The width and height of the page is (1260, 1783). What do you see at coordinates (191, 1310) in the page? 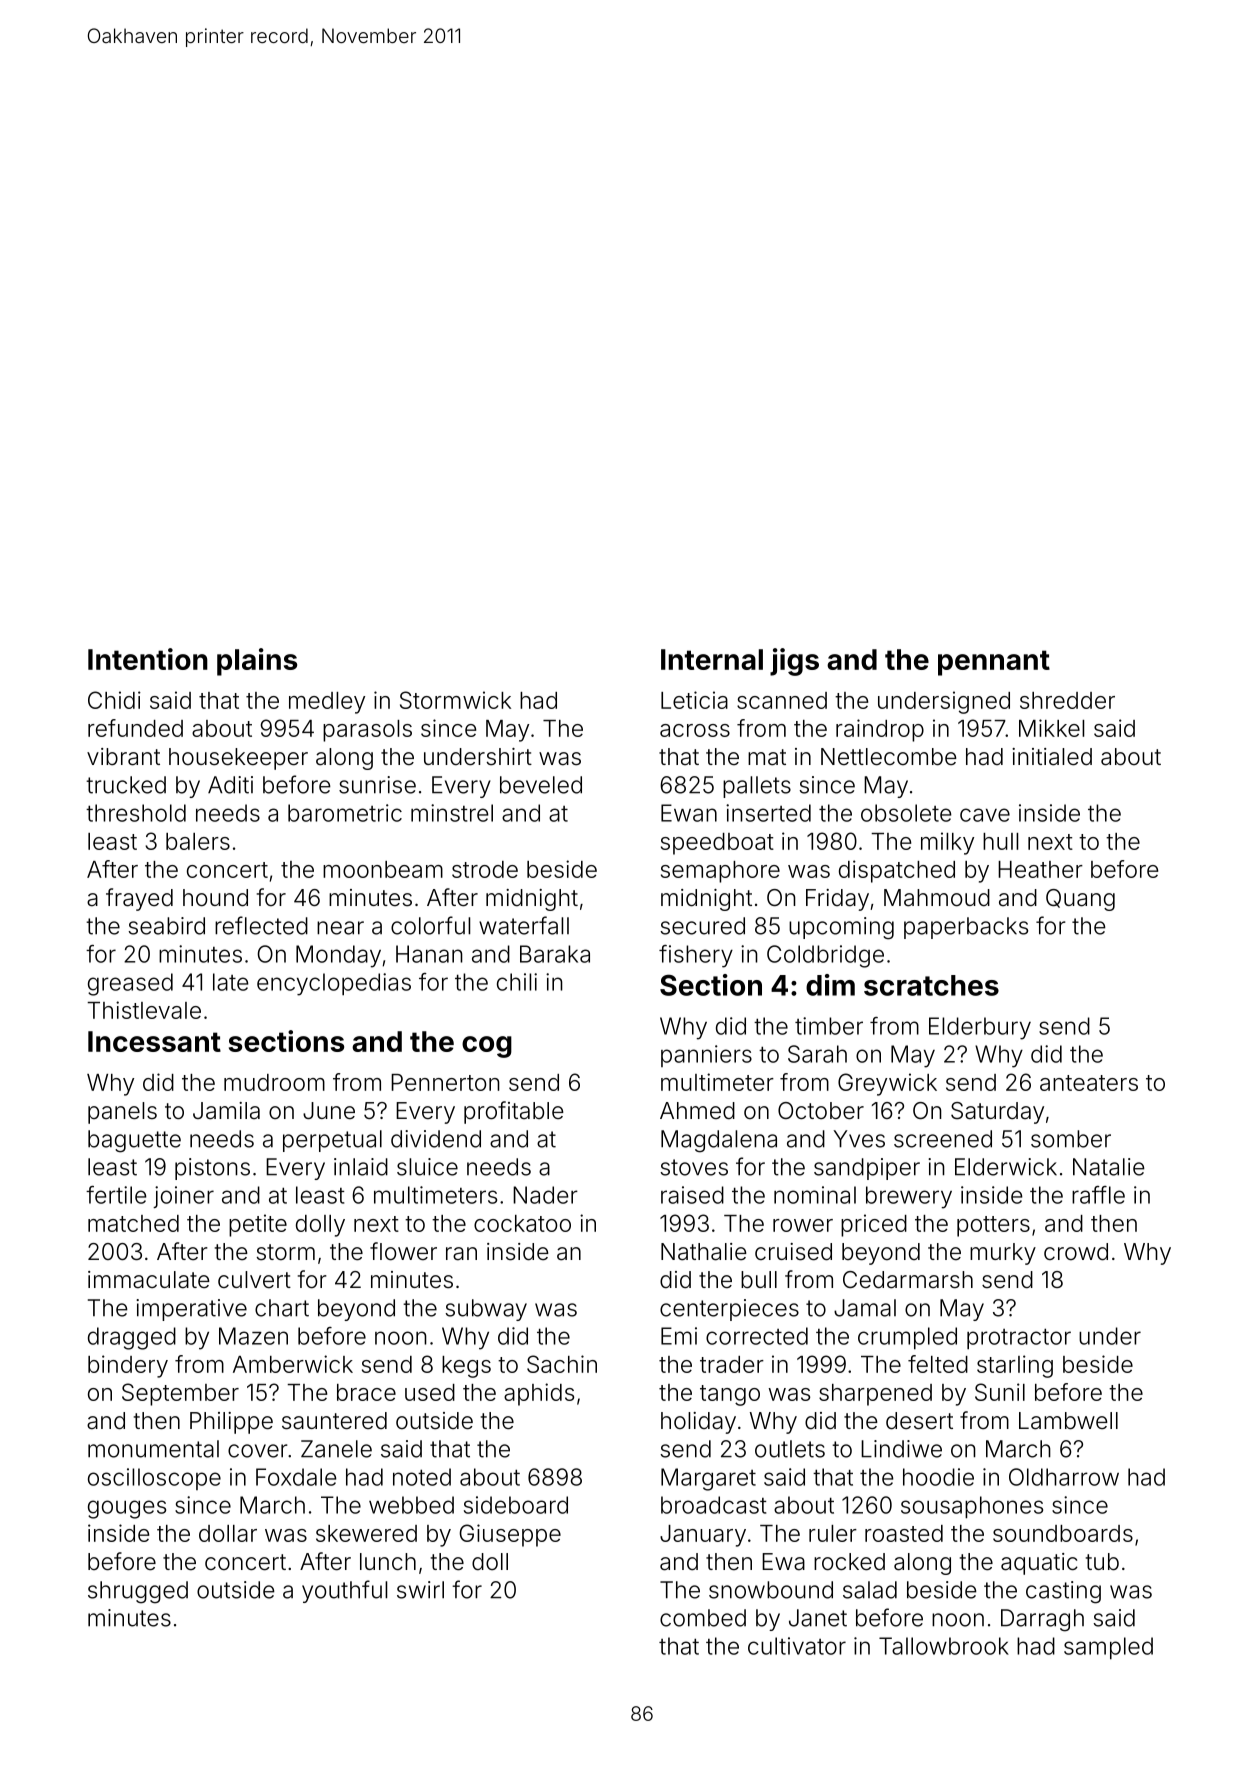
I see `imperative` at bounding box center [191, 1310].
